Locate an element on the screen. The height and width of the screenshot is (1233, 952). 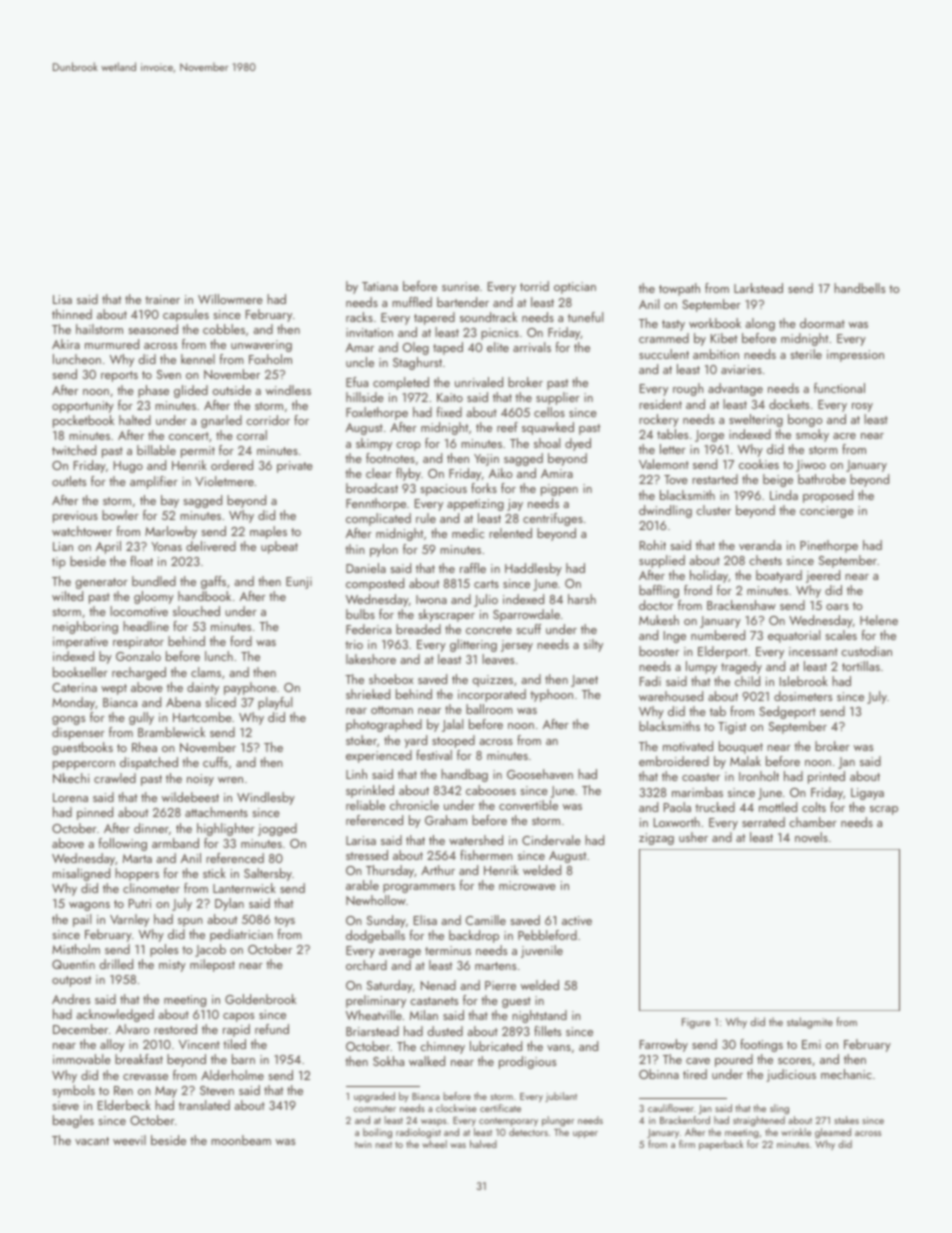
Foxlethorpe is located at coordinates (377, 413).
